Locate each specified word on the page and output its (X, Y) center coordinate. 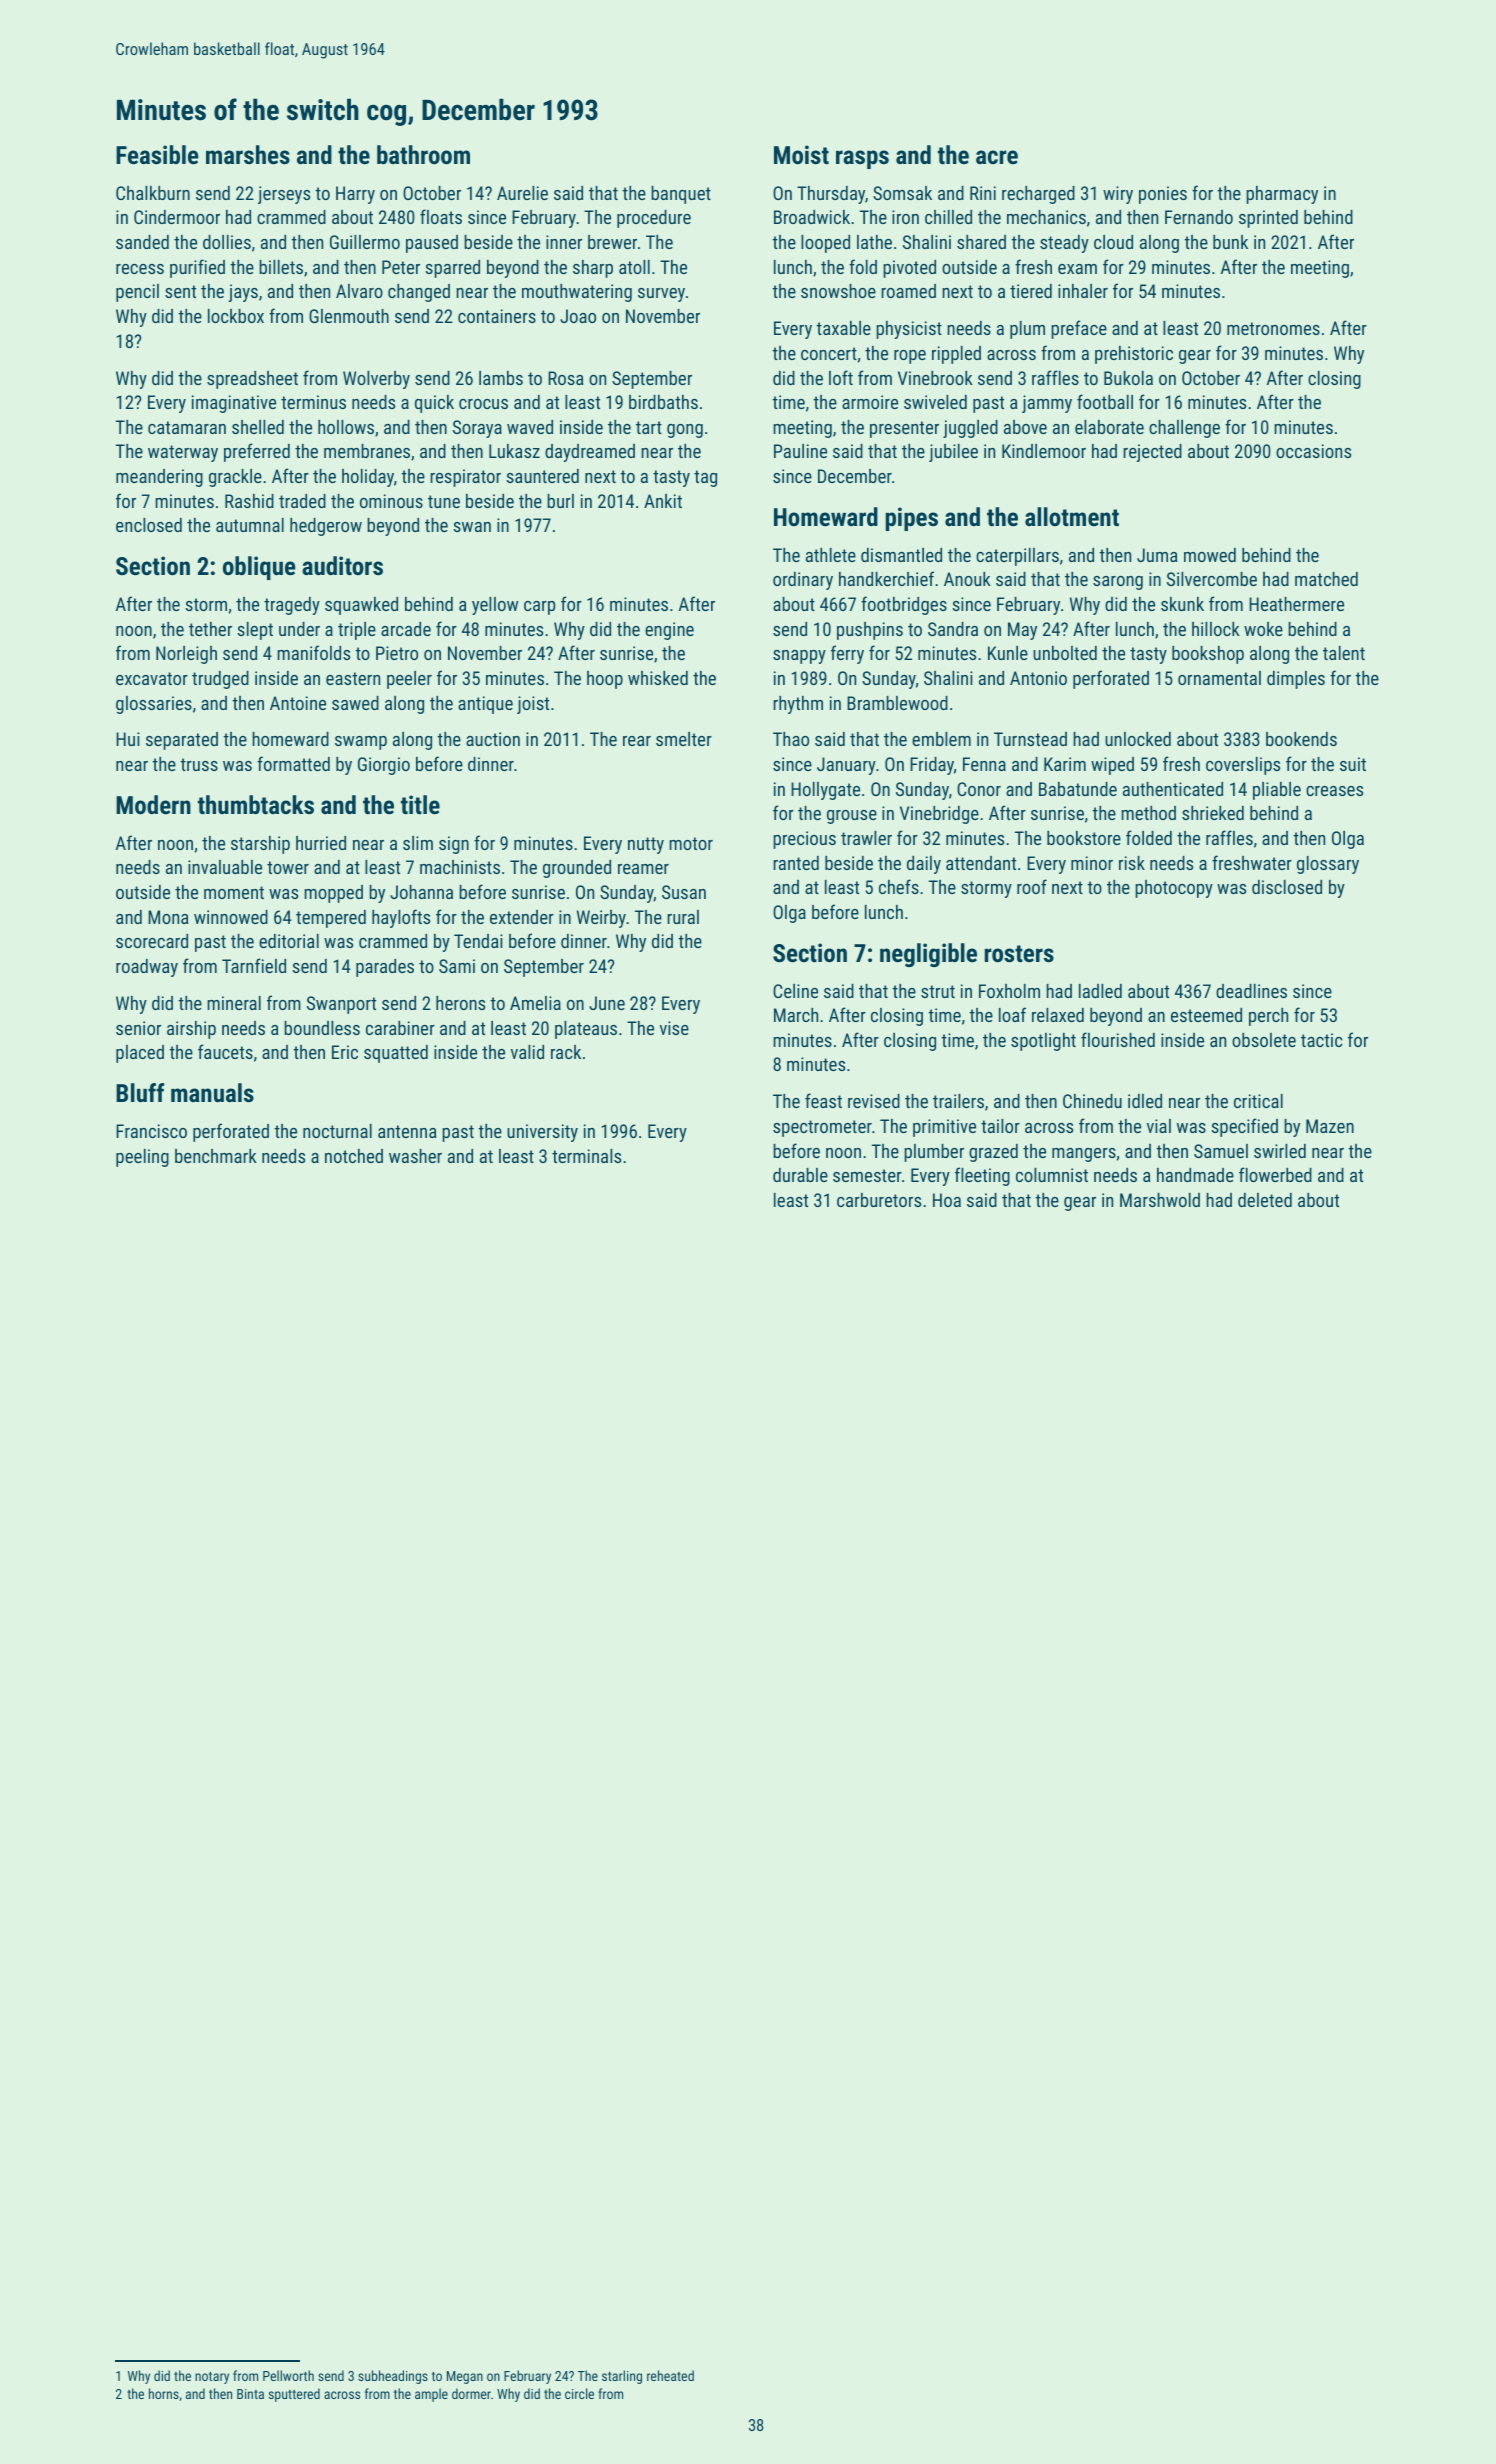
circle (579, 2393)
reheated (670, 2375)
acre (997, 157)
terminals (586, 1156)
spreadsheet (252, 380)
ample (431, 2395)
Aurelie (522, 193)
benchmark (216, 1156)
